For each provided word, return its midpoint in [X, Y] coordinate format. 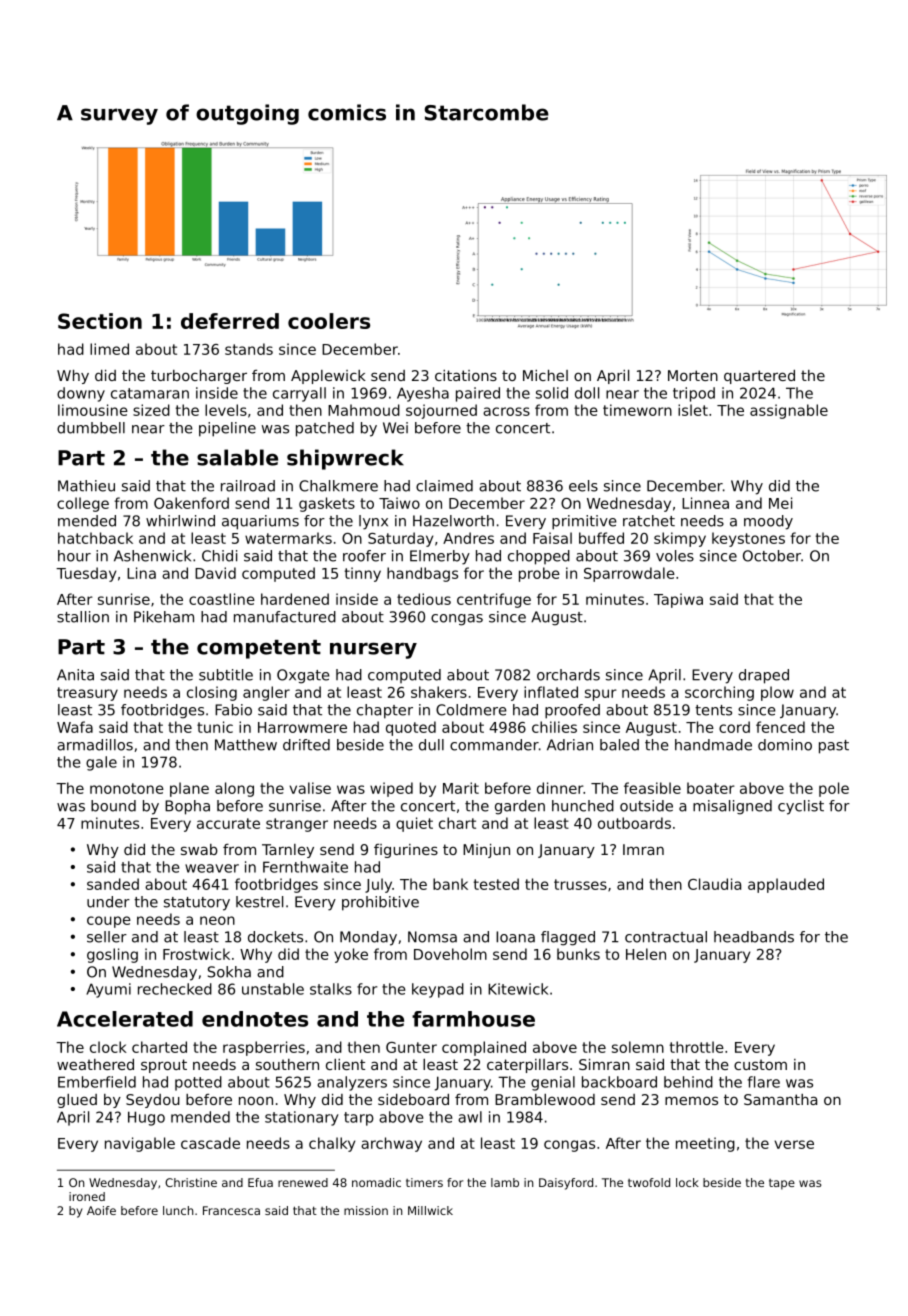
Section [100, 321]
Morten [693, 375]
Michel [545, 375]
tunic [215, 727]
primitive [584, 522]
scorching [719, 693]
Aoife [101, 1210]
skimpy [680, 539]
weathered [95, 1064]
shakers [439, 692]
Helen [646, 954]
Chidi [219, 556]
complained [484, 1048]
